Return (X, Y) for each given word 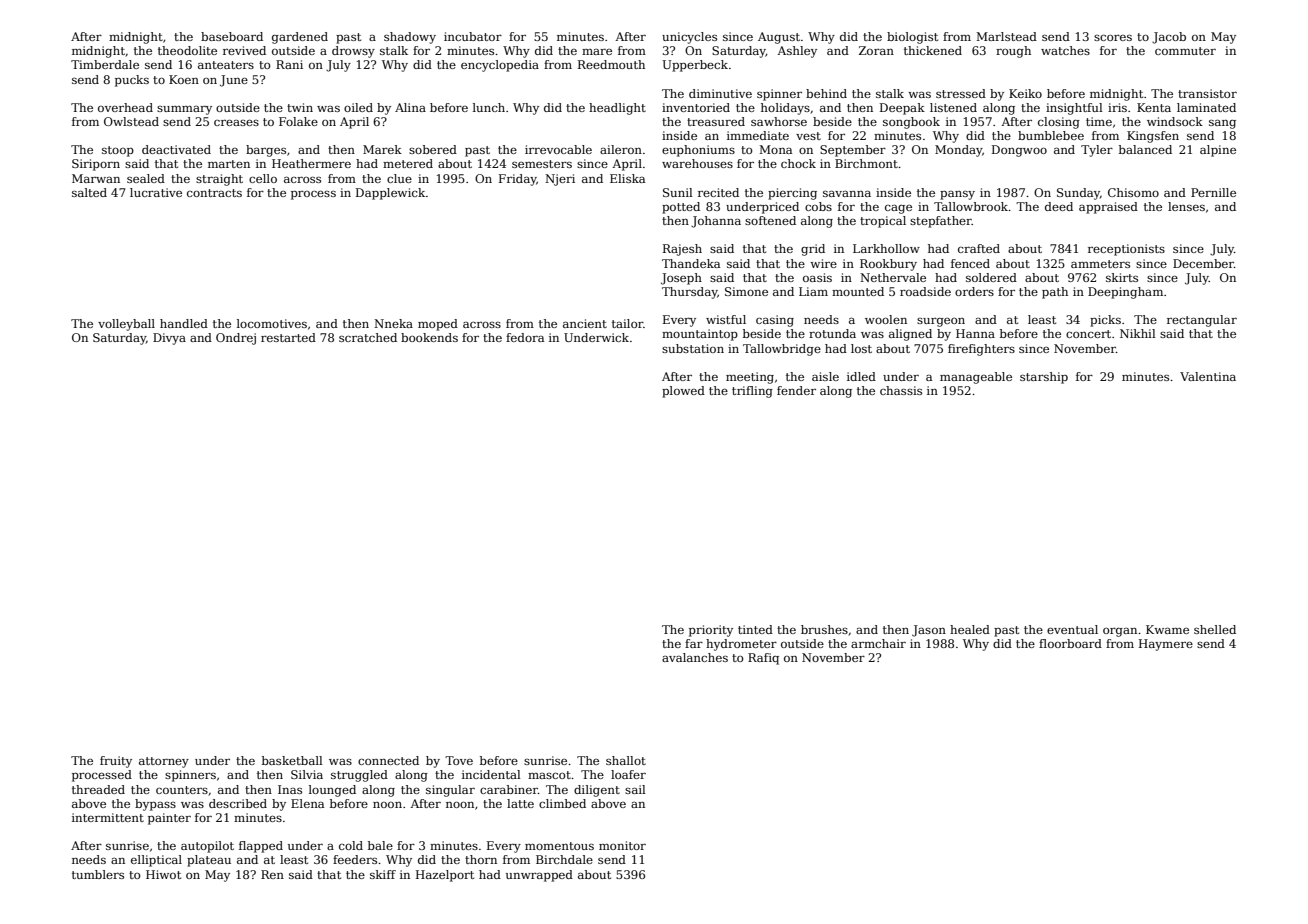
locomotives (272, 323)
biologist (912, 38)
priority (711, 631)
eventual (1072, 629)
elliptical (156, 861)
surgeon (941, 322)
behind (826, 93)
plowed (683, 392)
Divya (169, 339)
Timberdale (105, 64)
